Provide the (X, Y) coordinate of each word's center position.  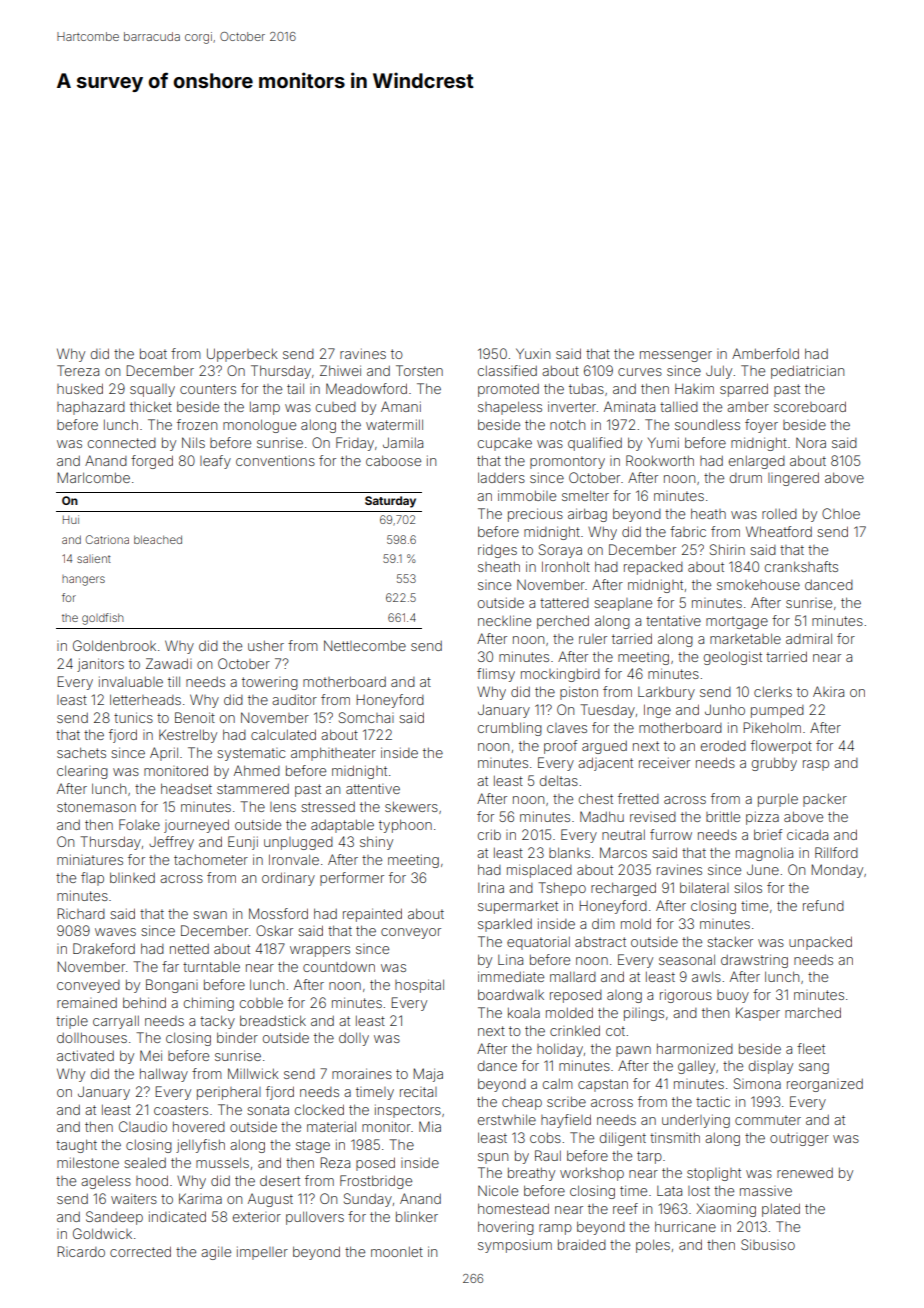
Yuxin (533, 353)
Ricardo (81, 1251)
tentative (673, 621)
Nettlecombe (365, 645)
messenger (676, 356)
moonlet (397, 1252)
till (174, 681)
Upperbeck (242, 355)
